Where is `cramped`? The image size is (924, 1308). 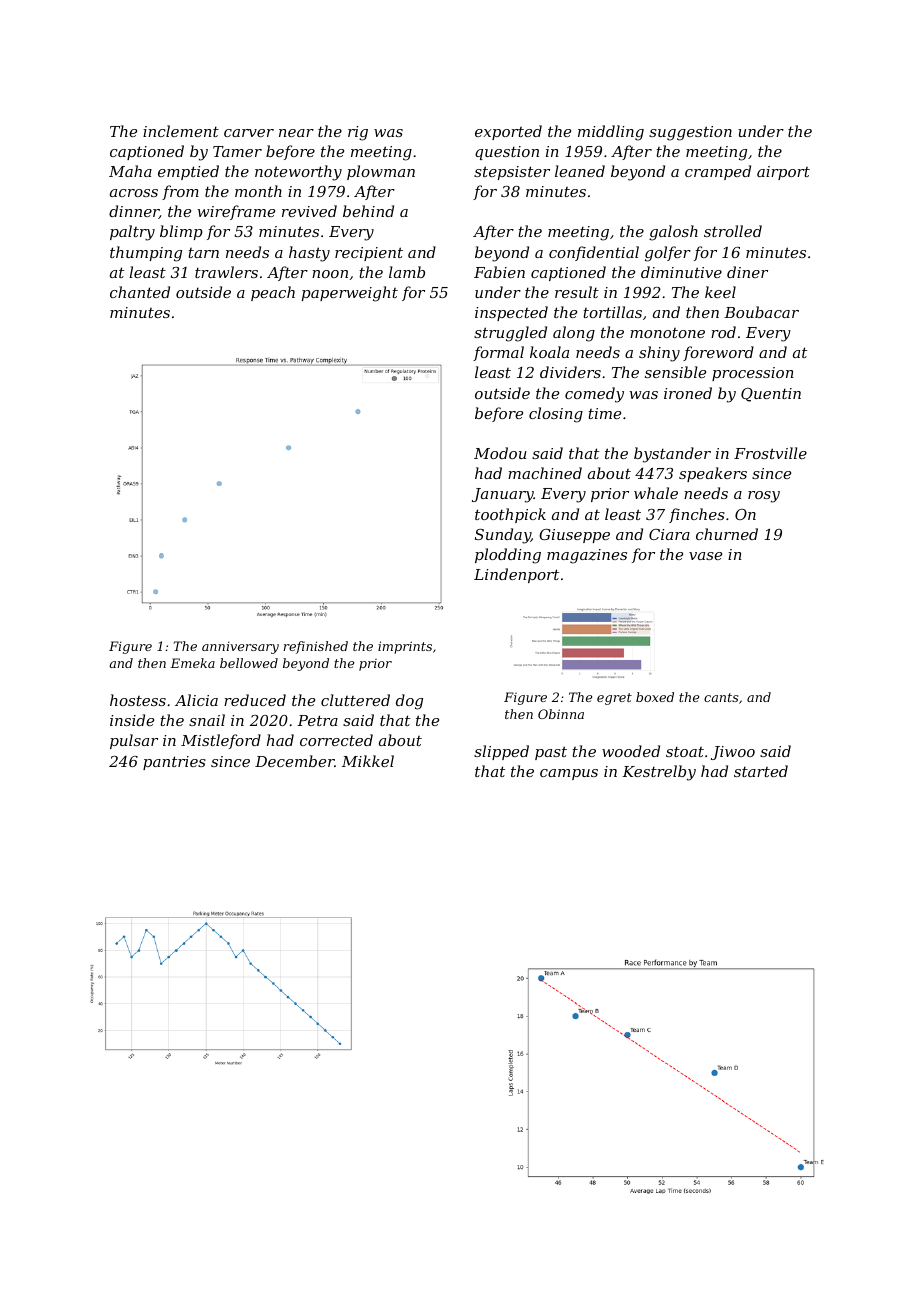 cramped is located at coordinates (718, 172).
